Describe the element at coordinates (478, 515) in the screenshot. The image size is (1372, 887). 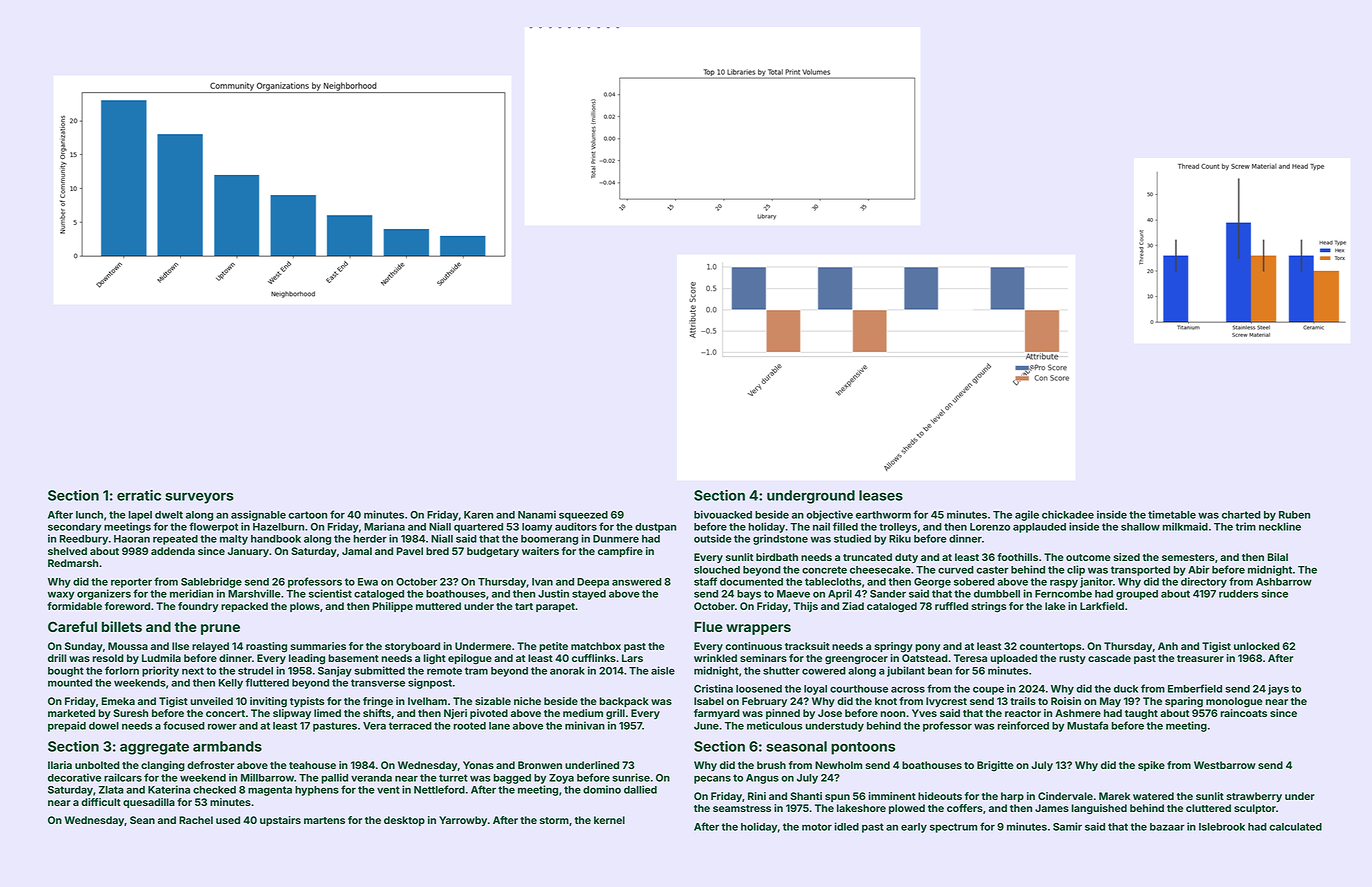
I see `Karen` at that location.
